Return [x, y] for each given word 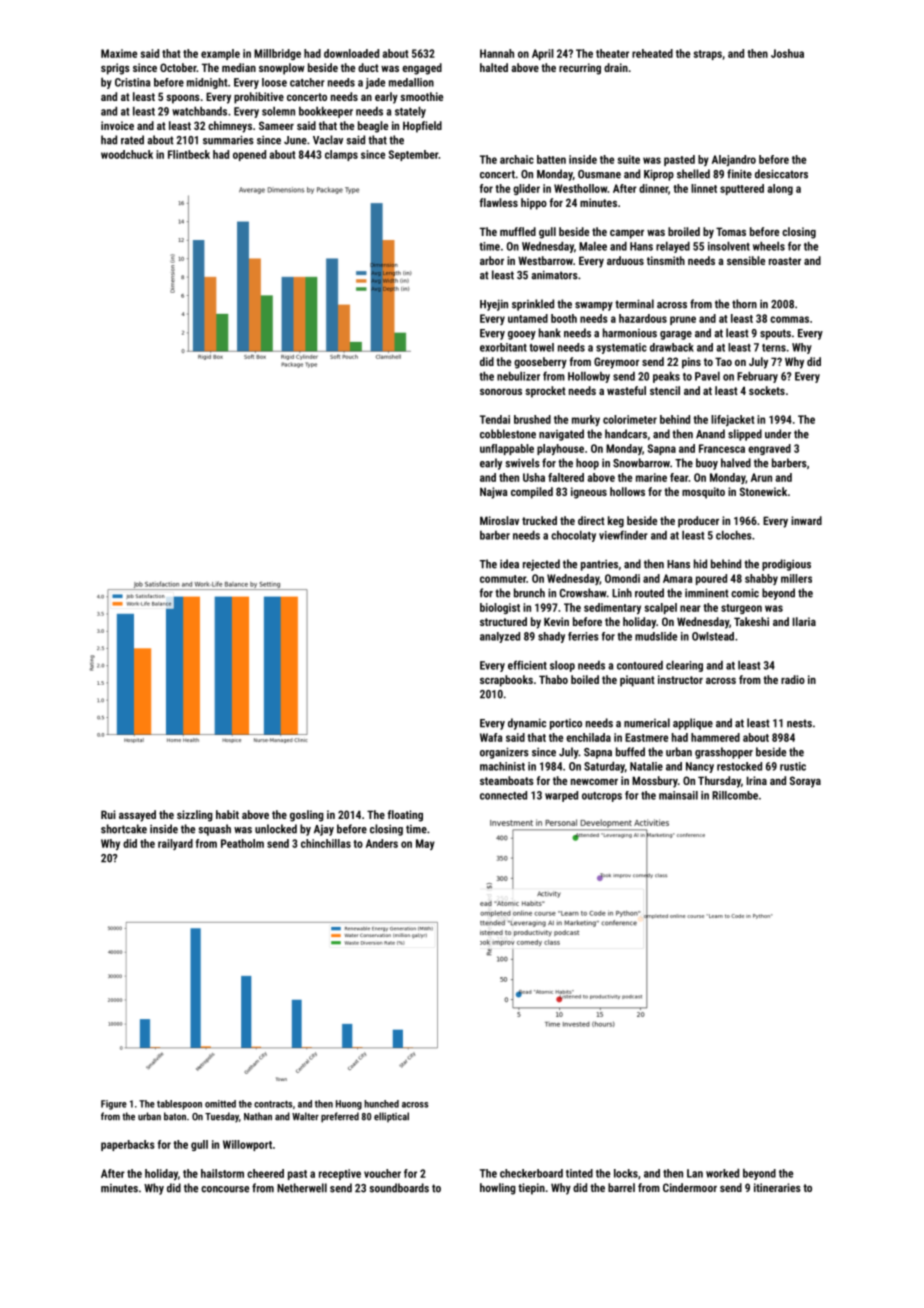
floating [405, 816]
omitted [220, 1104]
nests [799, 723]
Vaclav [328, 140]
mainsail [678, 795]
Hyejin [494, 305]
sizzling [195, 816]
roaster [785, 261]
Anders [382, 843]
